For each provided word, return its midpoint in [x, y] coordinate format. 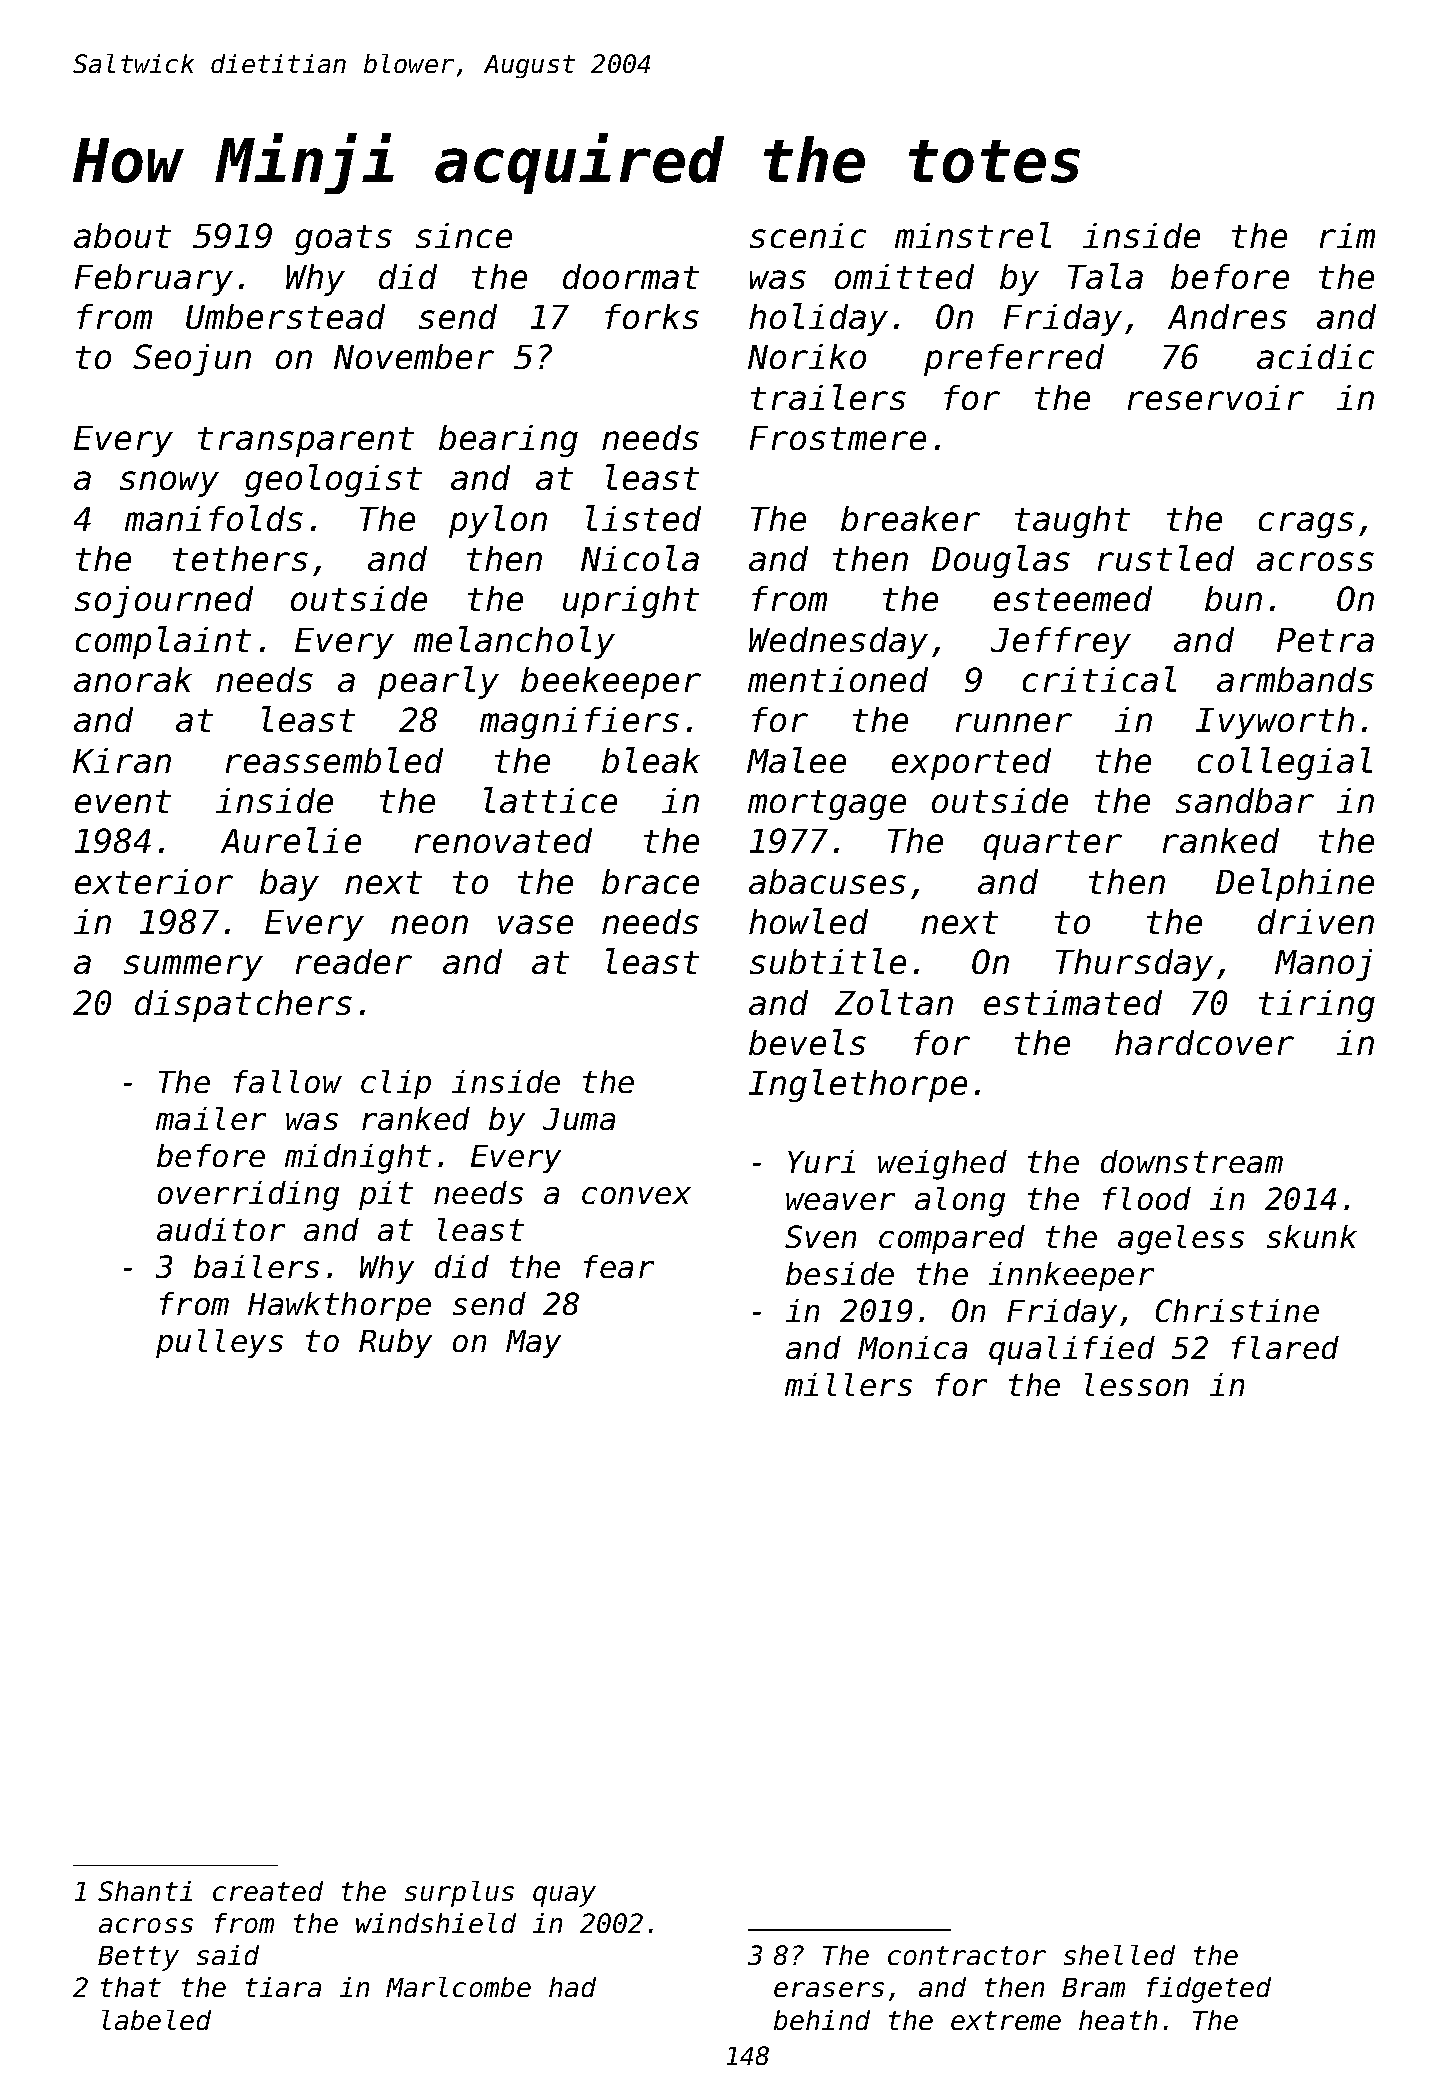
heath [1118, 2020]
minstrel [973, 235]
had [572, 1987]
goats [343, 240]
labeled [156, 2020]
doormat [631, 276]
